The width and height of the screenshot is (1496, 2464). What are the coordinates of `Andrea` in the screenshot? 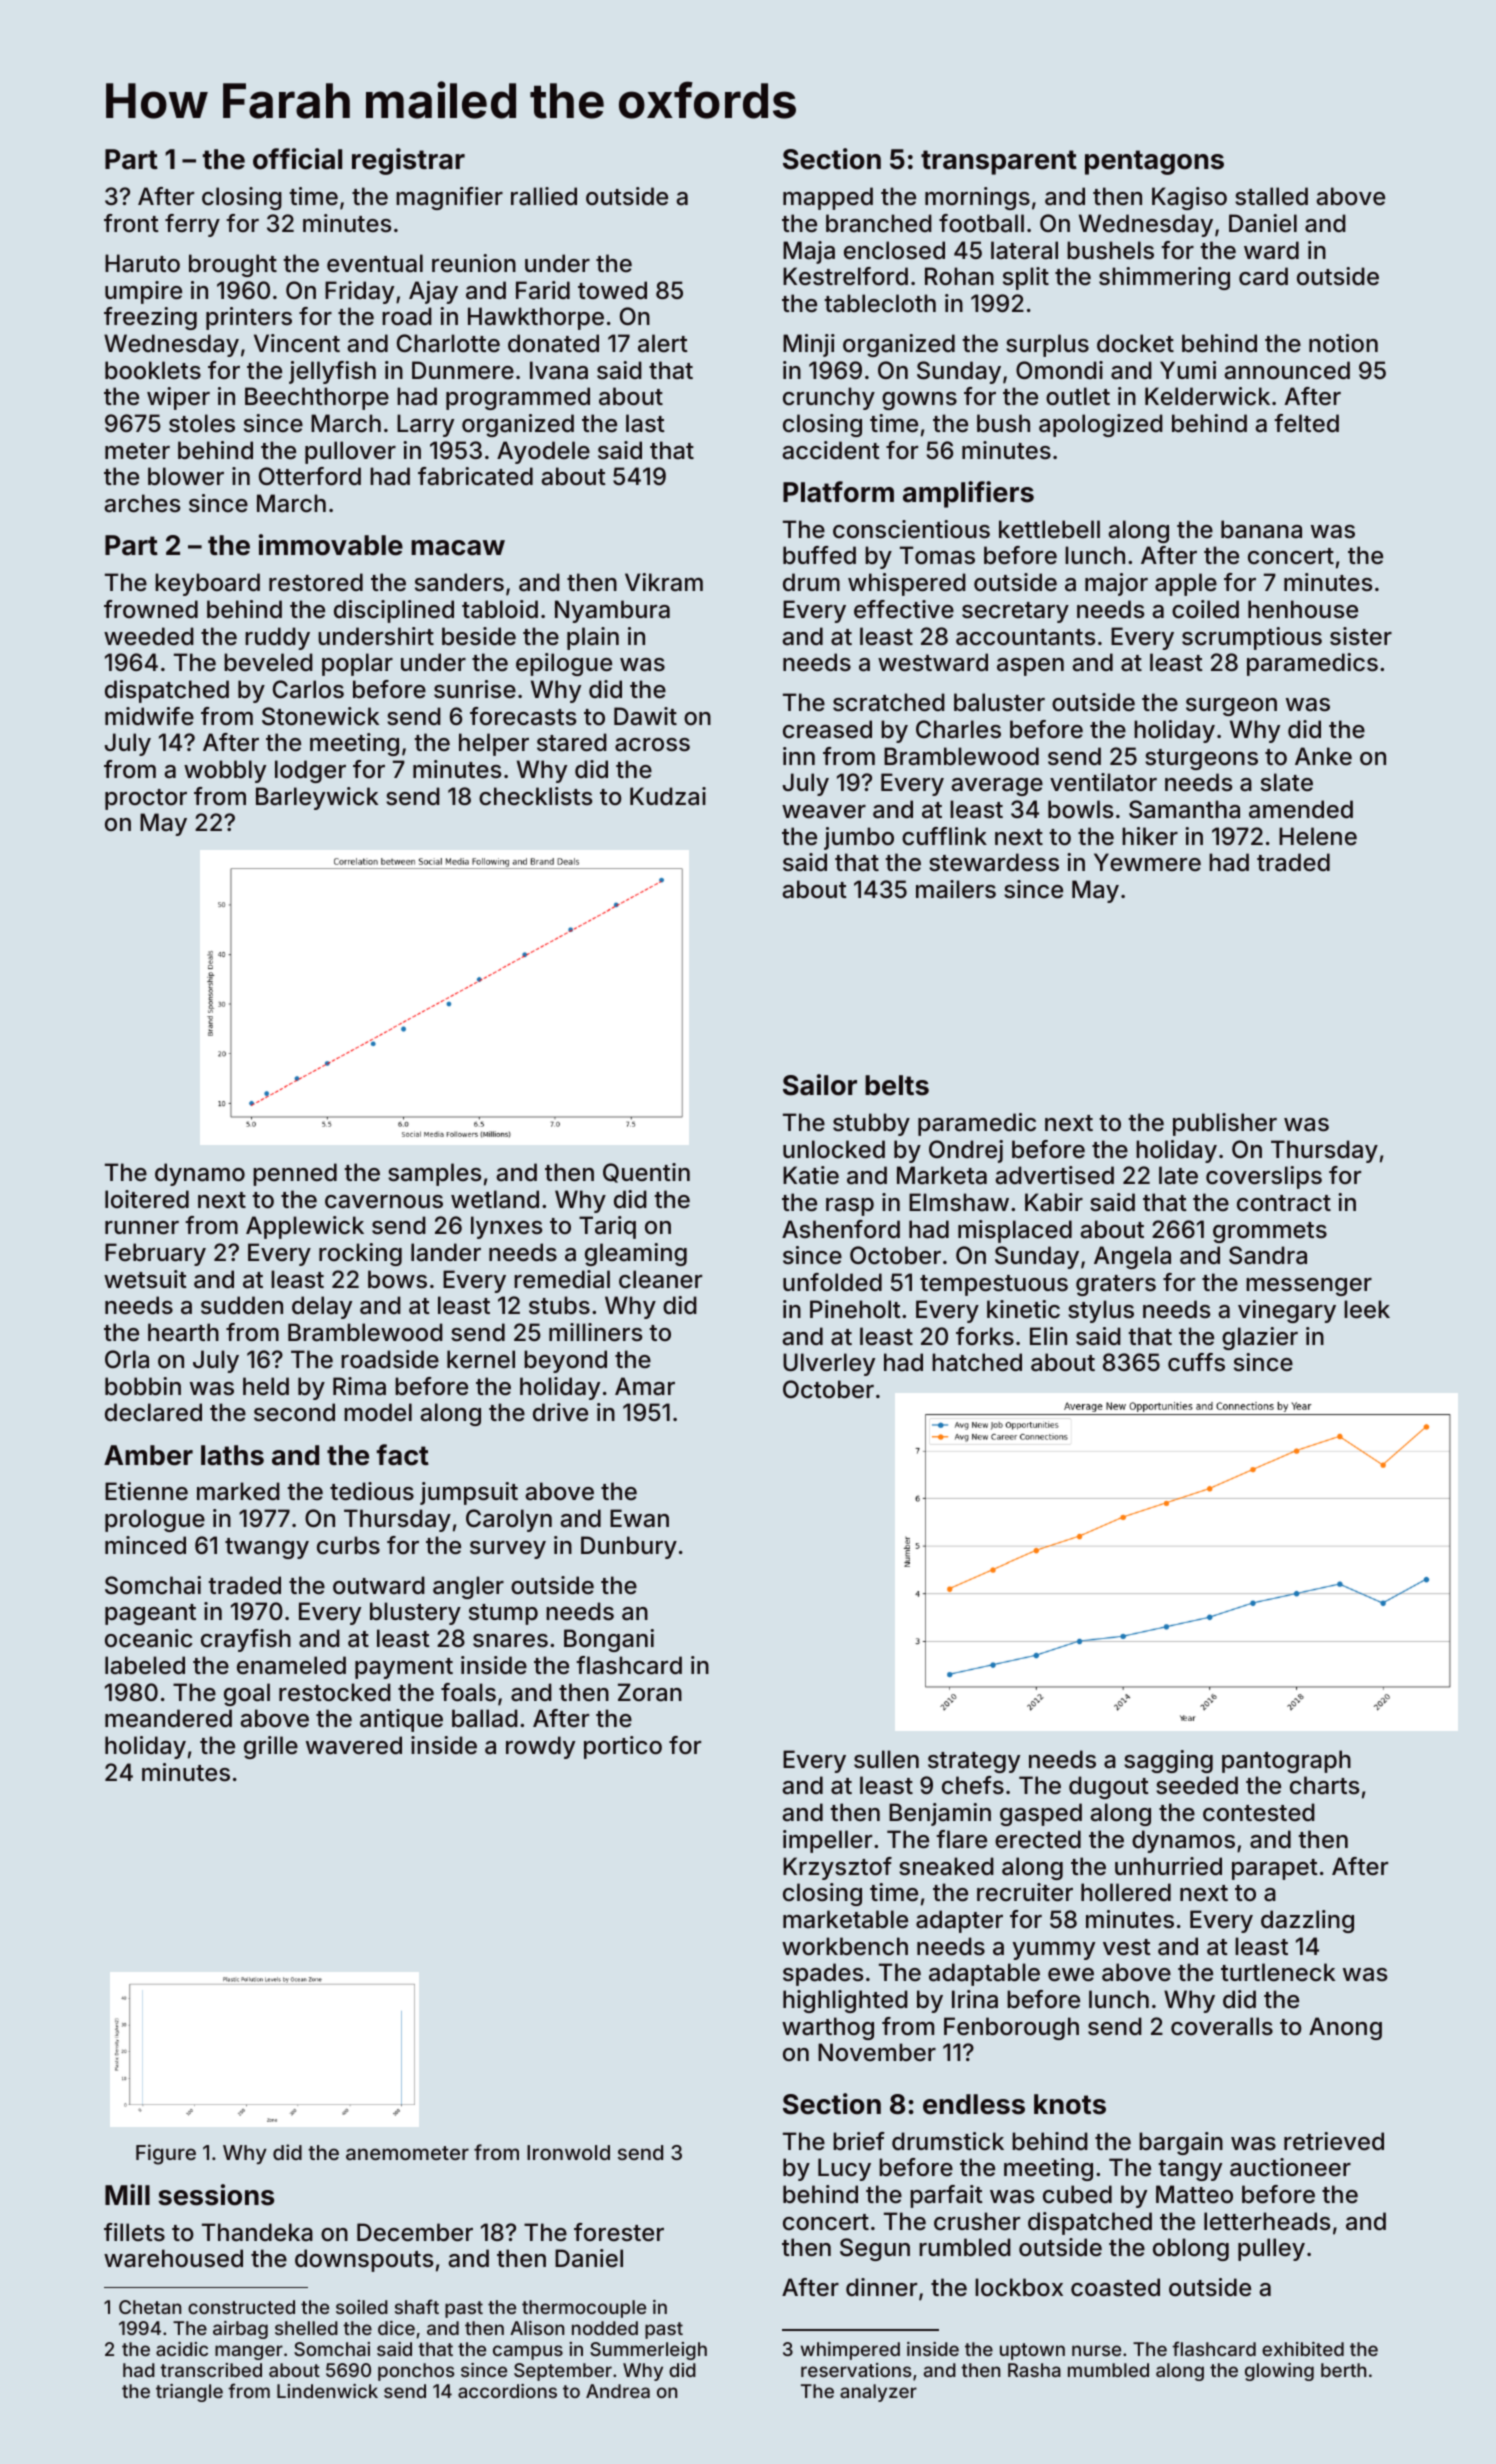 It's located at (618, 2391).
